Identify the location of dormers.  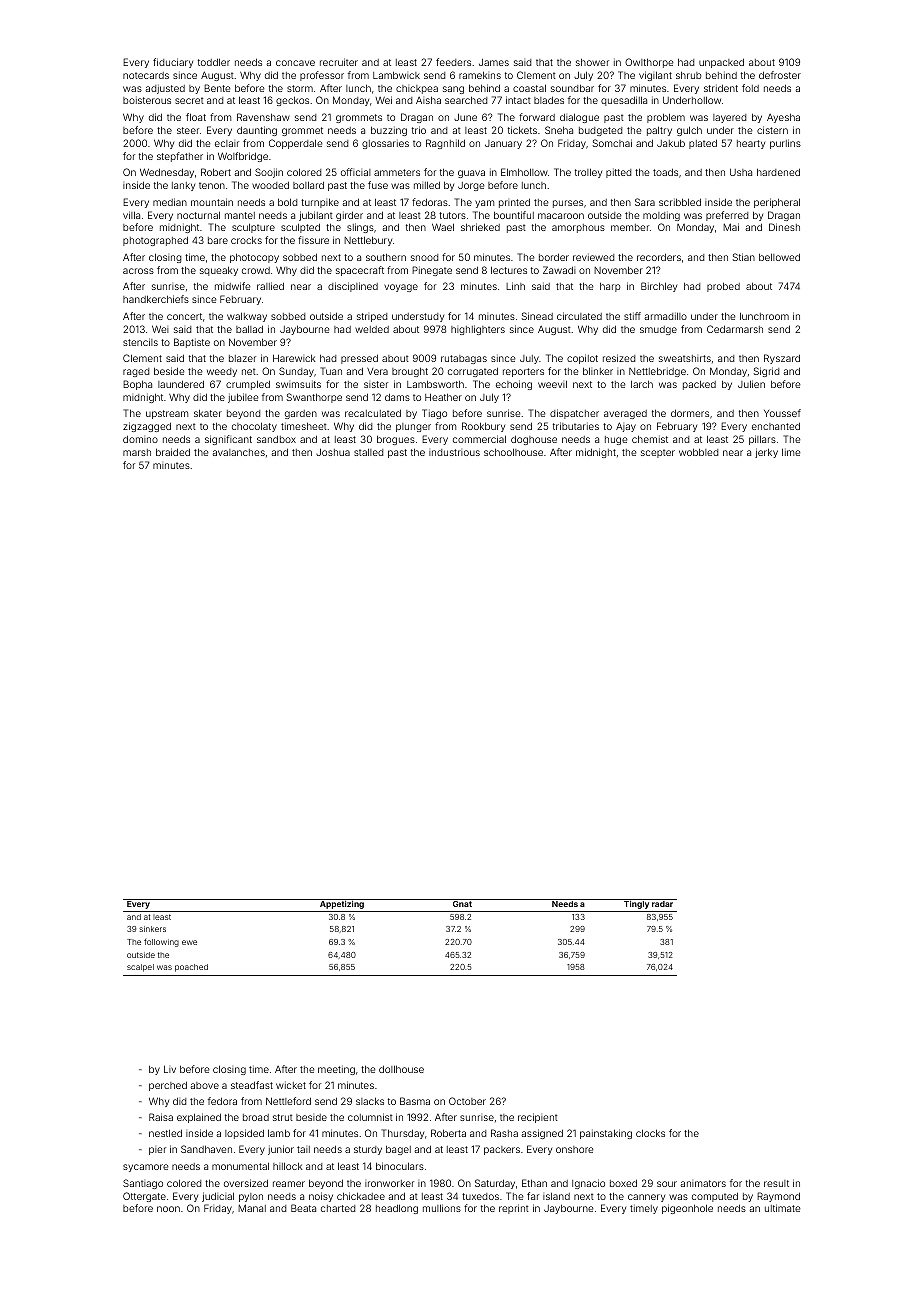
(690, 413).
